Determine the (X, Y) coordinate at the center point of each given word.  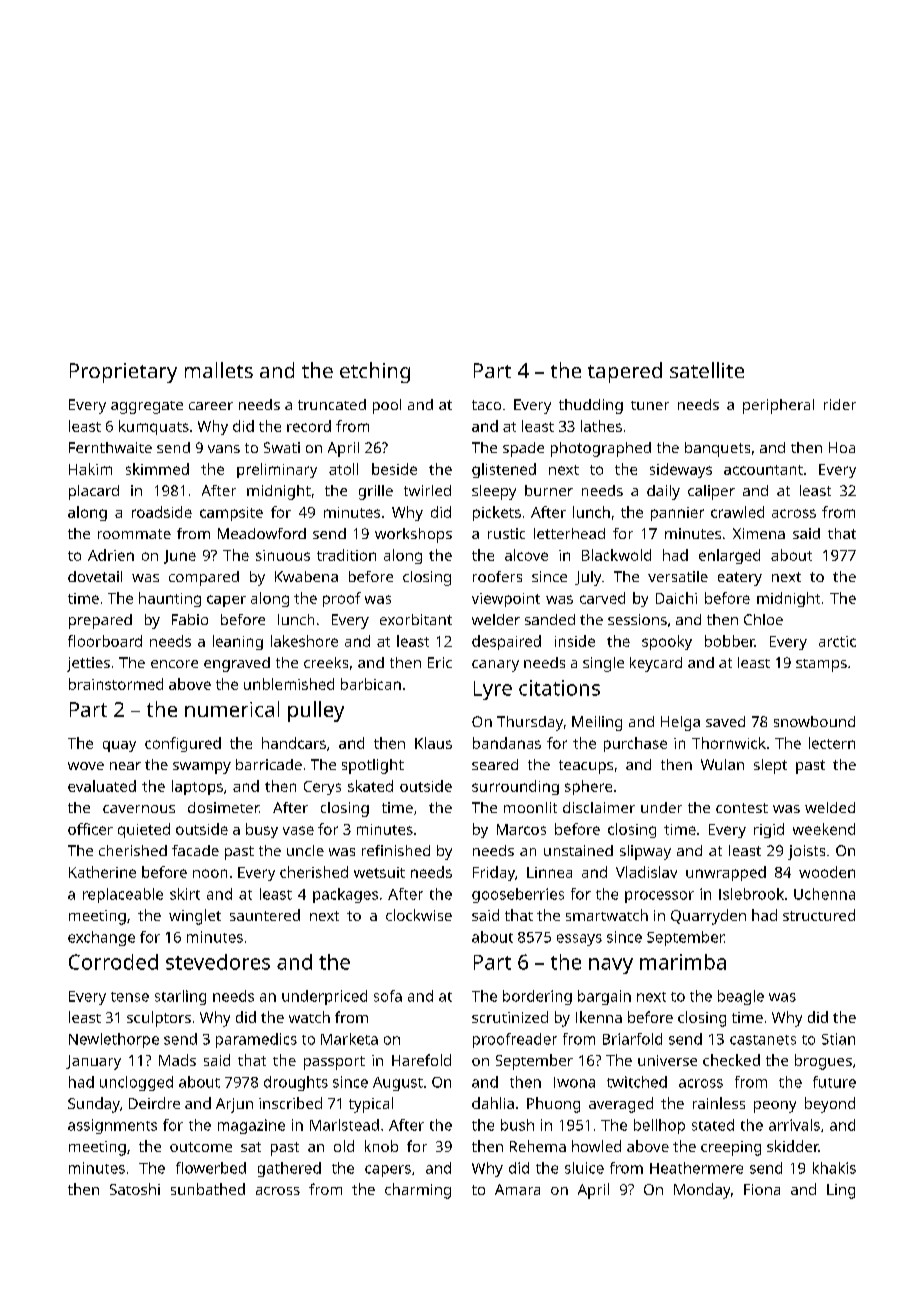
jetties (88, 664)
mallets (219, 370)
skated (370, 786)
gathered (289, 1169)
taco (486, 405)
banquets (717, 449)
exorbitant (416, 619)
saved (725, 721)
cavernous (139, 809)
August (398, 1084)
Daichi (676, 598)
